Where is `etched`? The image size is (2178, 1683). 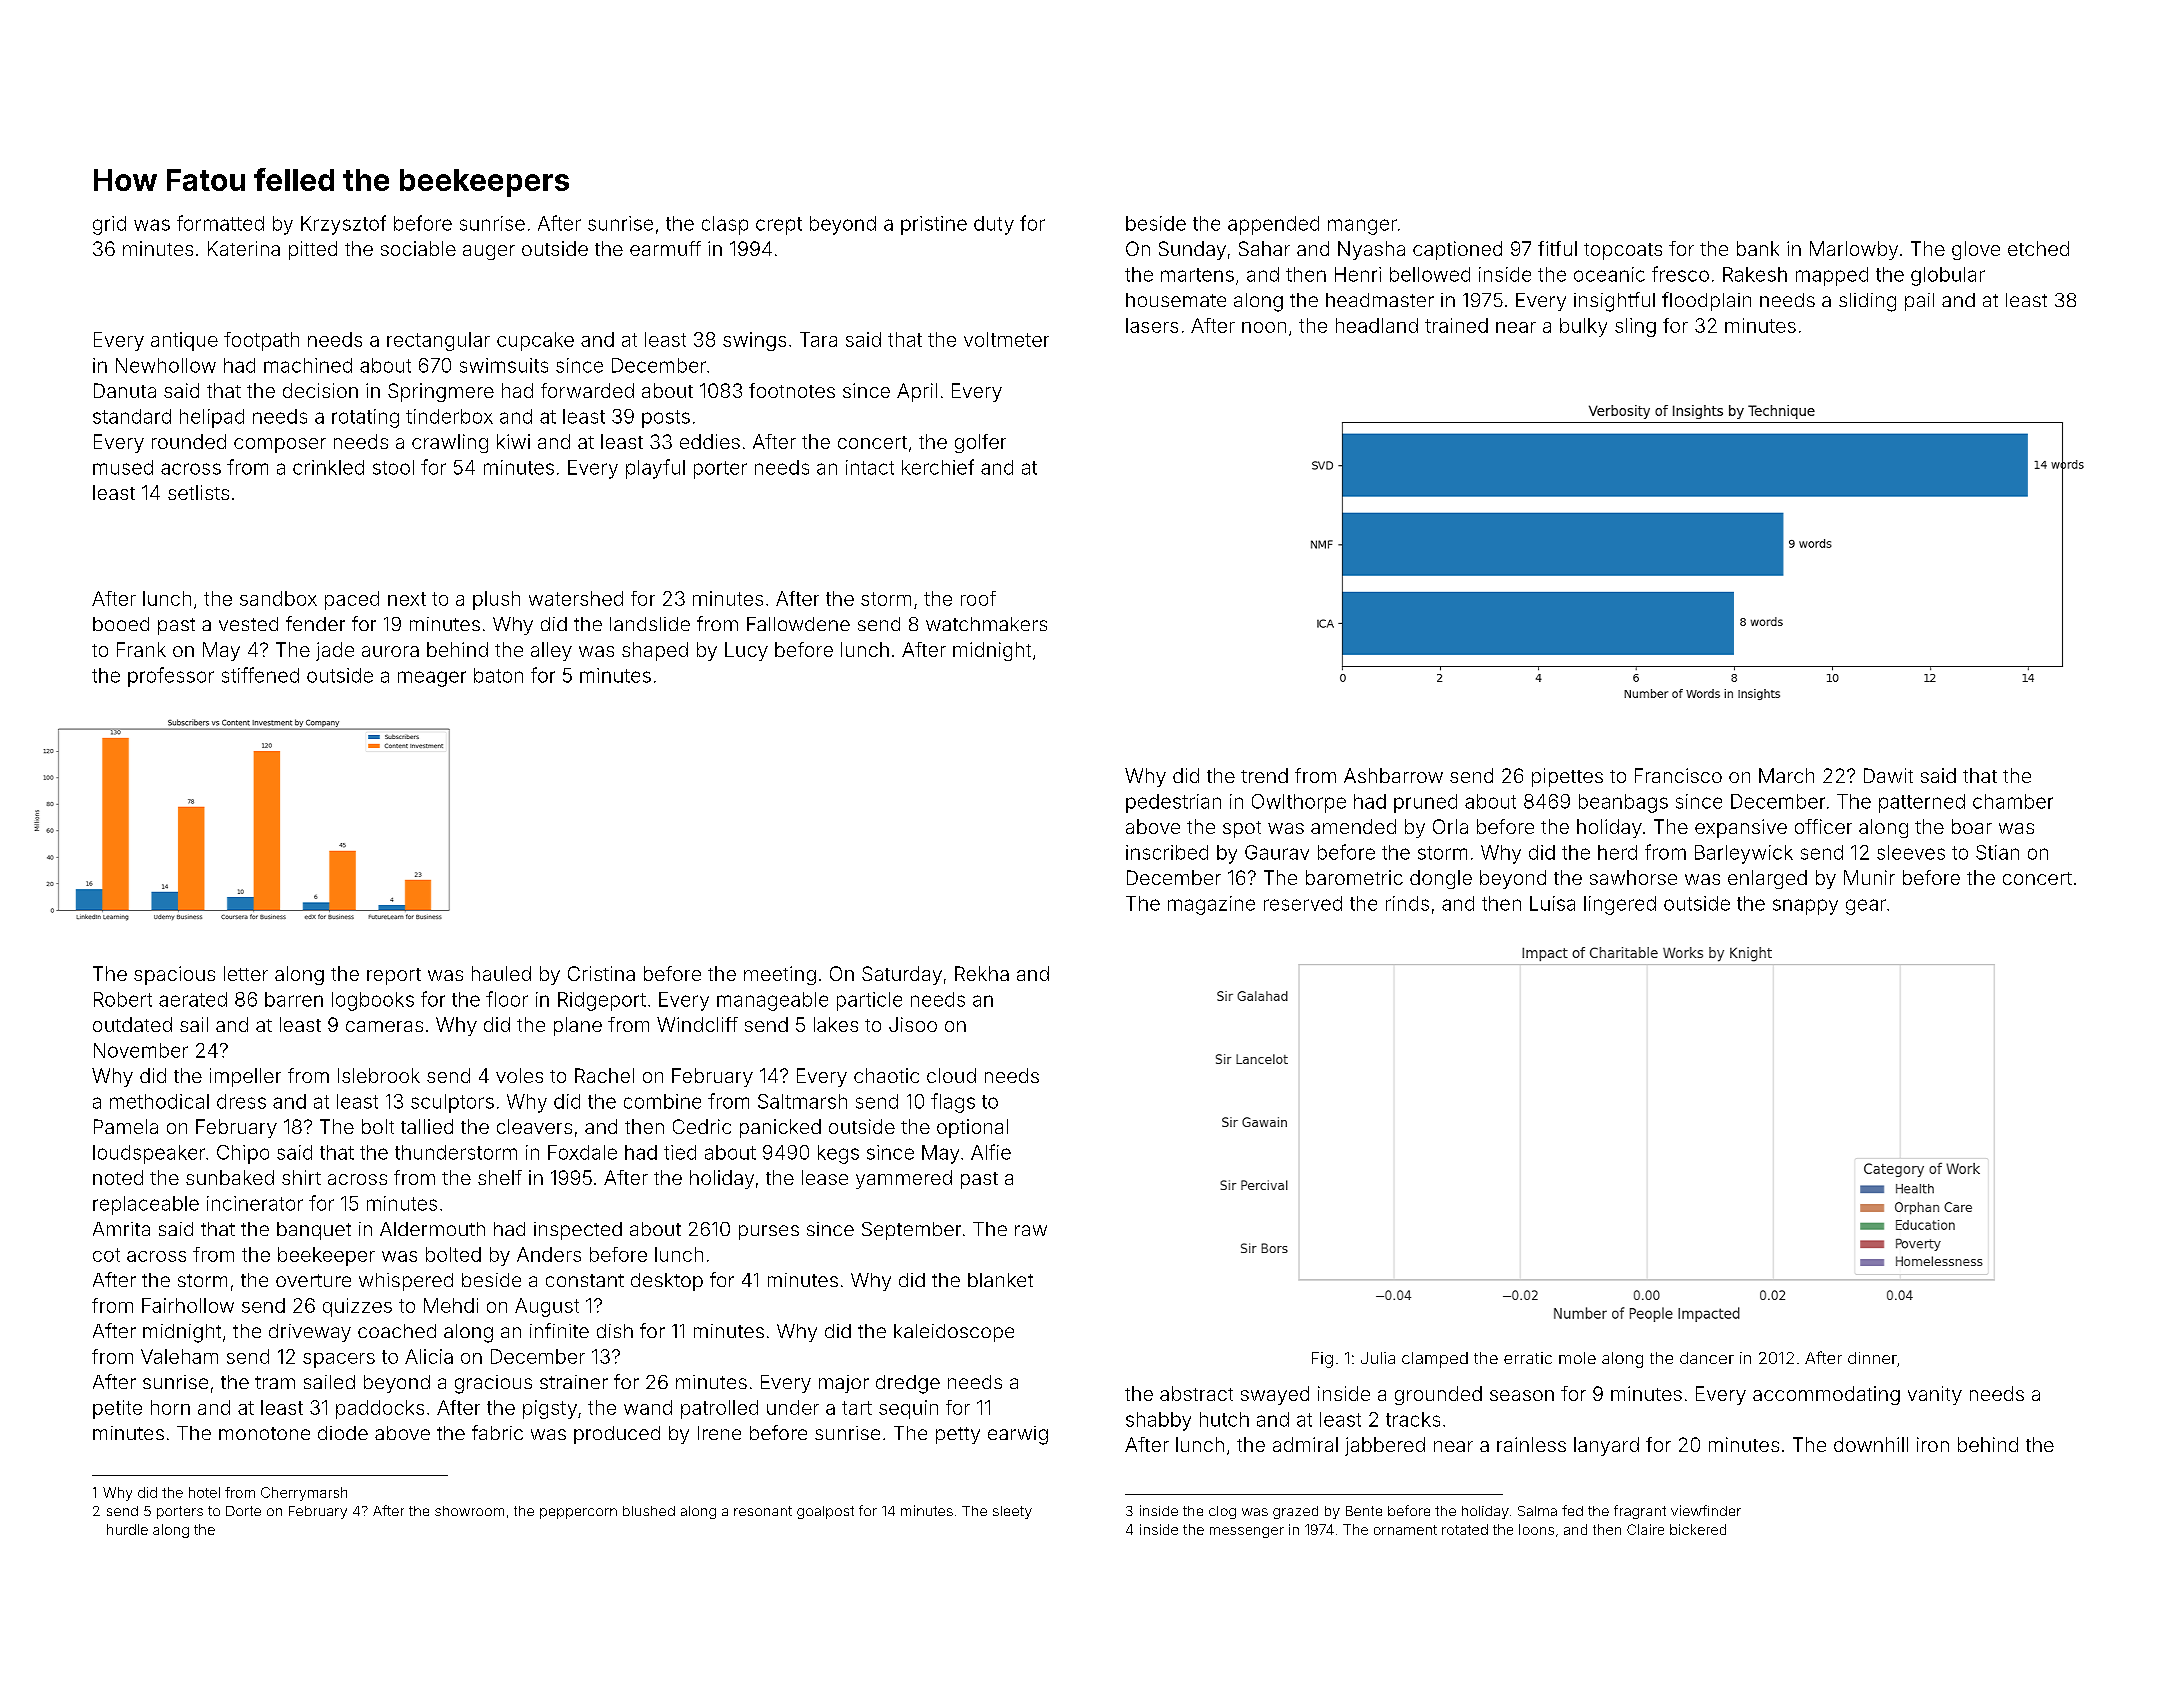 etched is located at coordinates (2038, 248).
